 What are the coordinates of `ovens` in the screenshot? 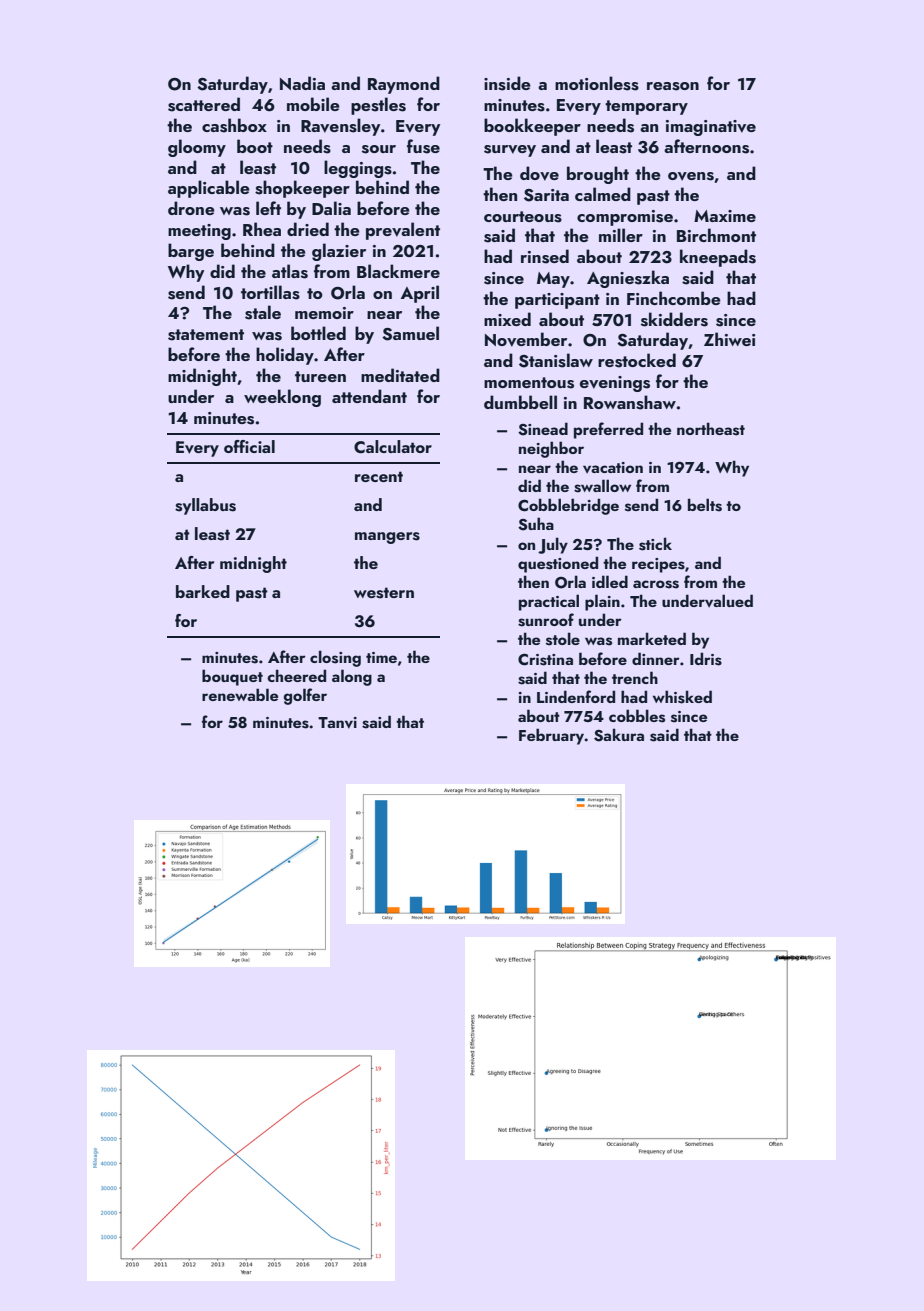 It's located at (691, 176).
